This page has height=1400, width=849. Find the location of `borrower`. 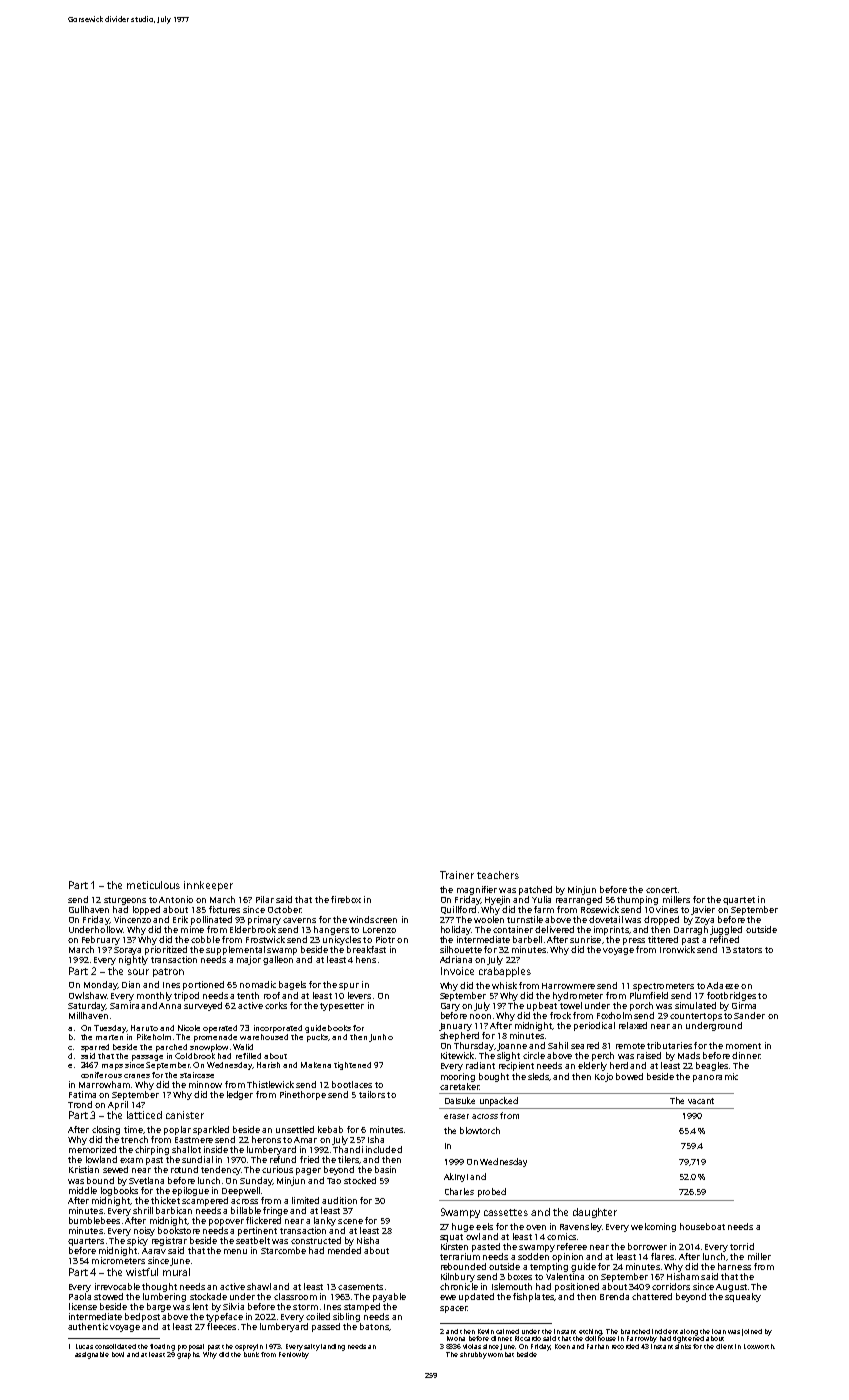

borrower is located at coordinates (647, 1246).
